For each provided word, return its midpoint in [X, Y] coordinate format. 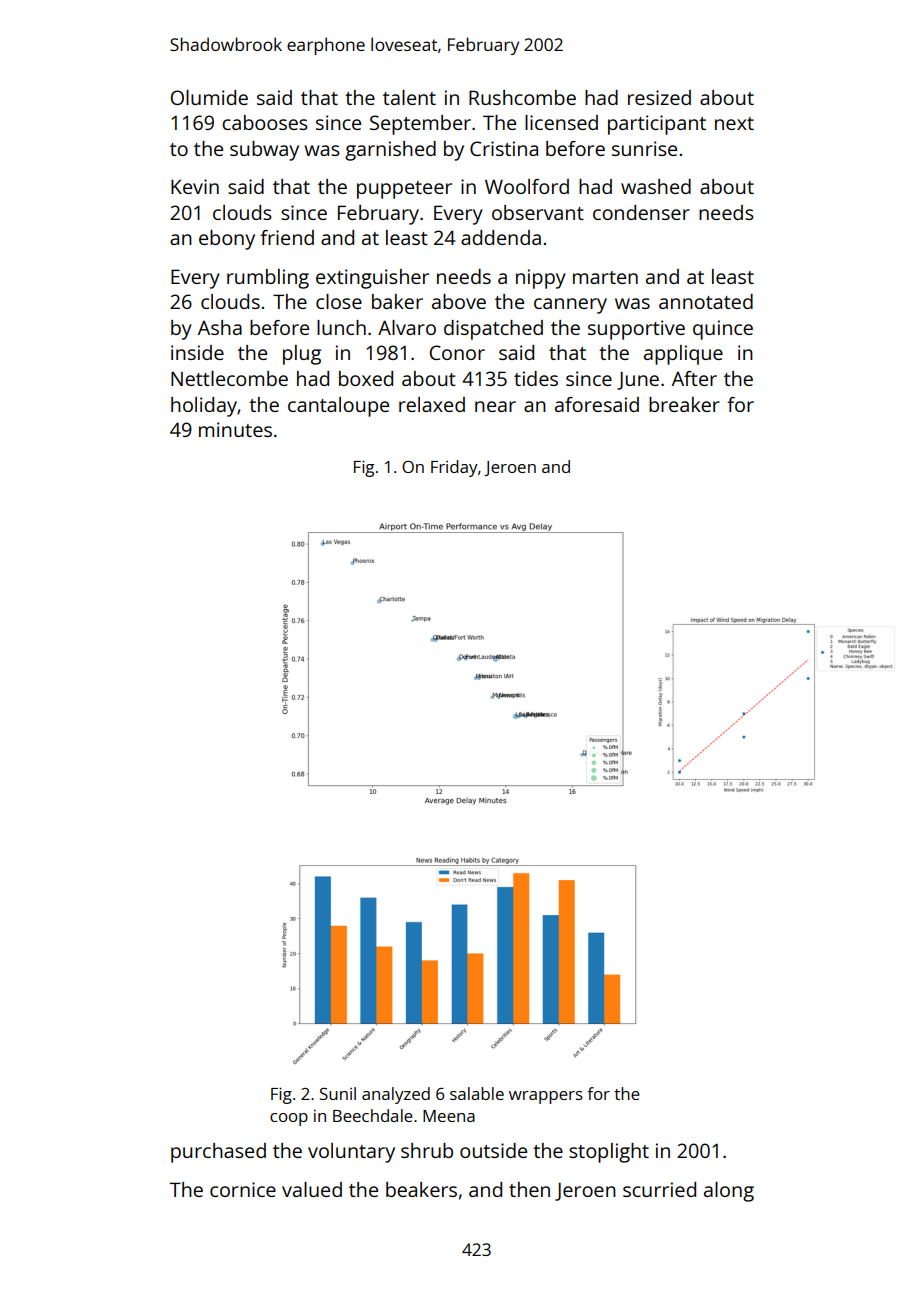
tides [536, 378]
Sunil [338, 1093]
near [495, 406]
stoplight [609, 1153]
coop [289, 1119]
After [694, 378]
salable [477, 1093]
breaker [684, 404]
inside [197, 352]
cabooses [265, 122]
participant [657, 125]
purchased [218, 1153]
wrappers [546, 1097]
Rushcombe [522, 97]
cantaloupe [338, 407]
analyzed [396, 1095]
